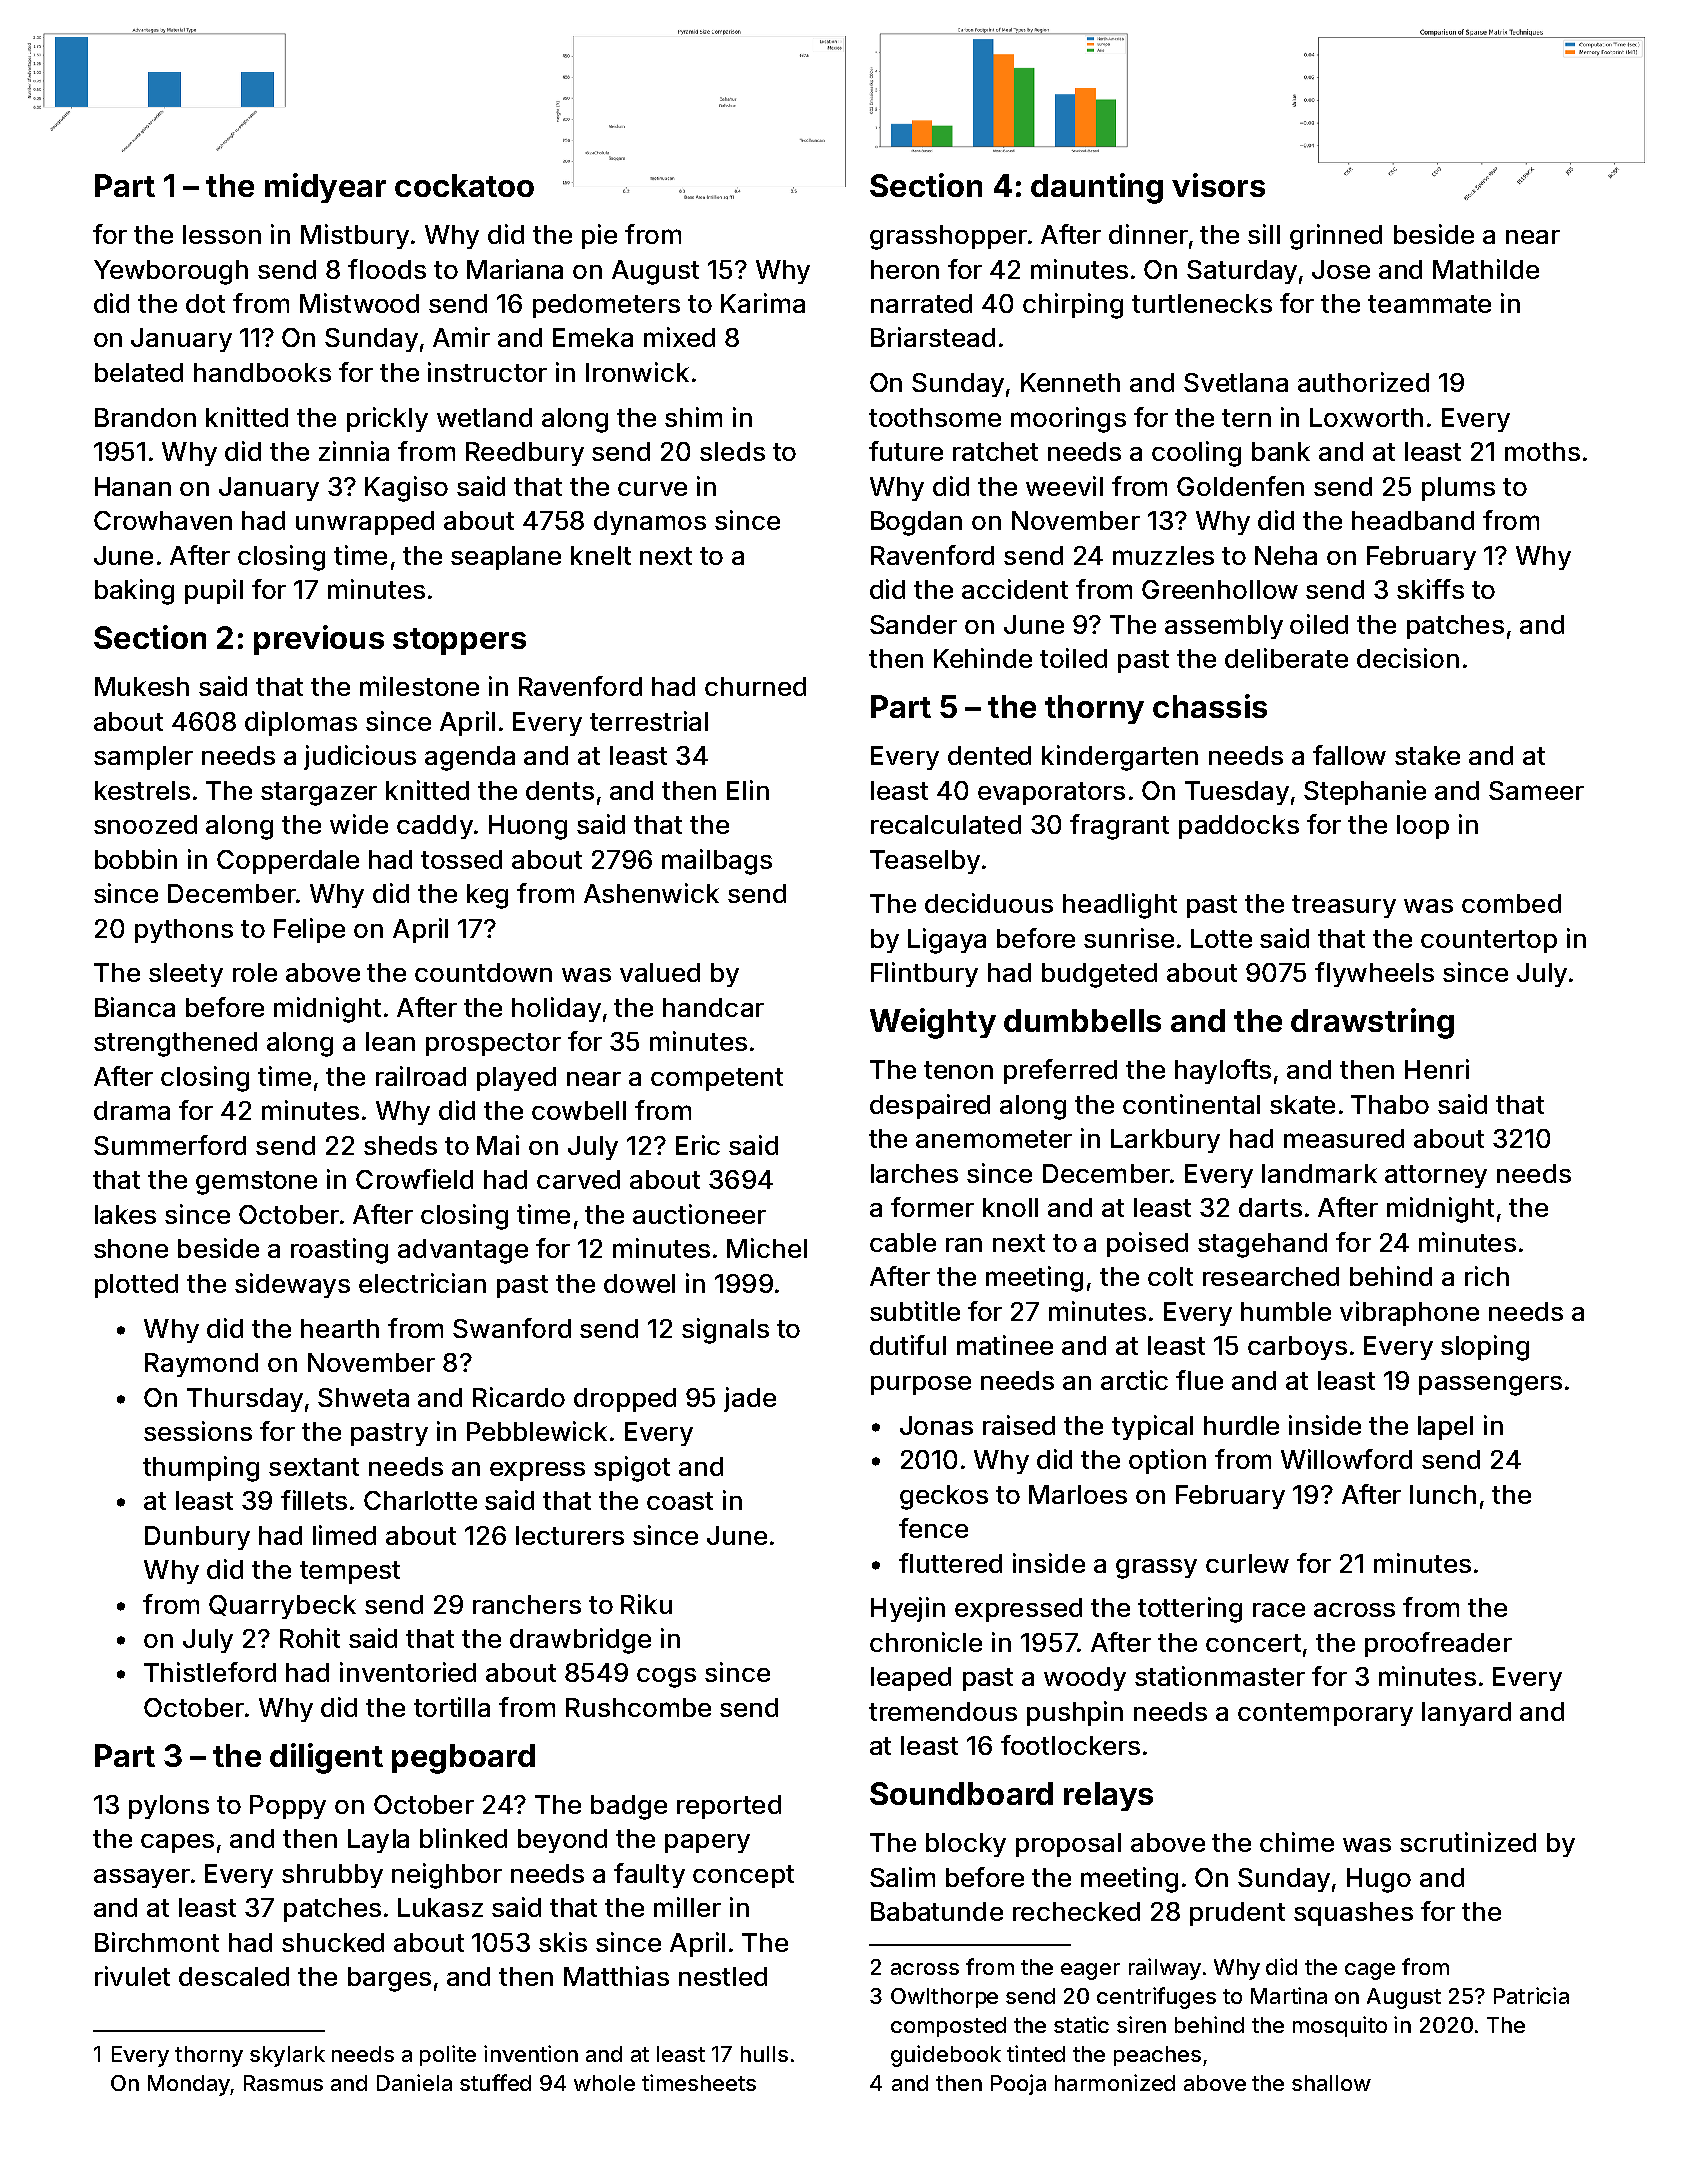 The image size is (1683, 2178). Describe the element at coordinates (287, 2056) in the screenshot. I see `skylark` at that location.
